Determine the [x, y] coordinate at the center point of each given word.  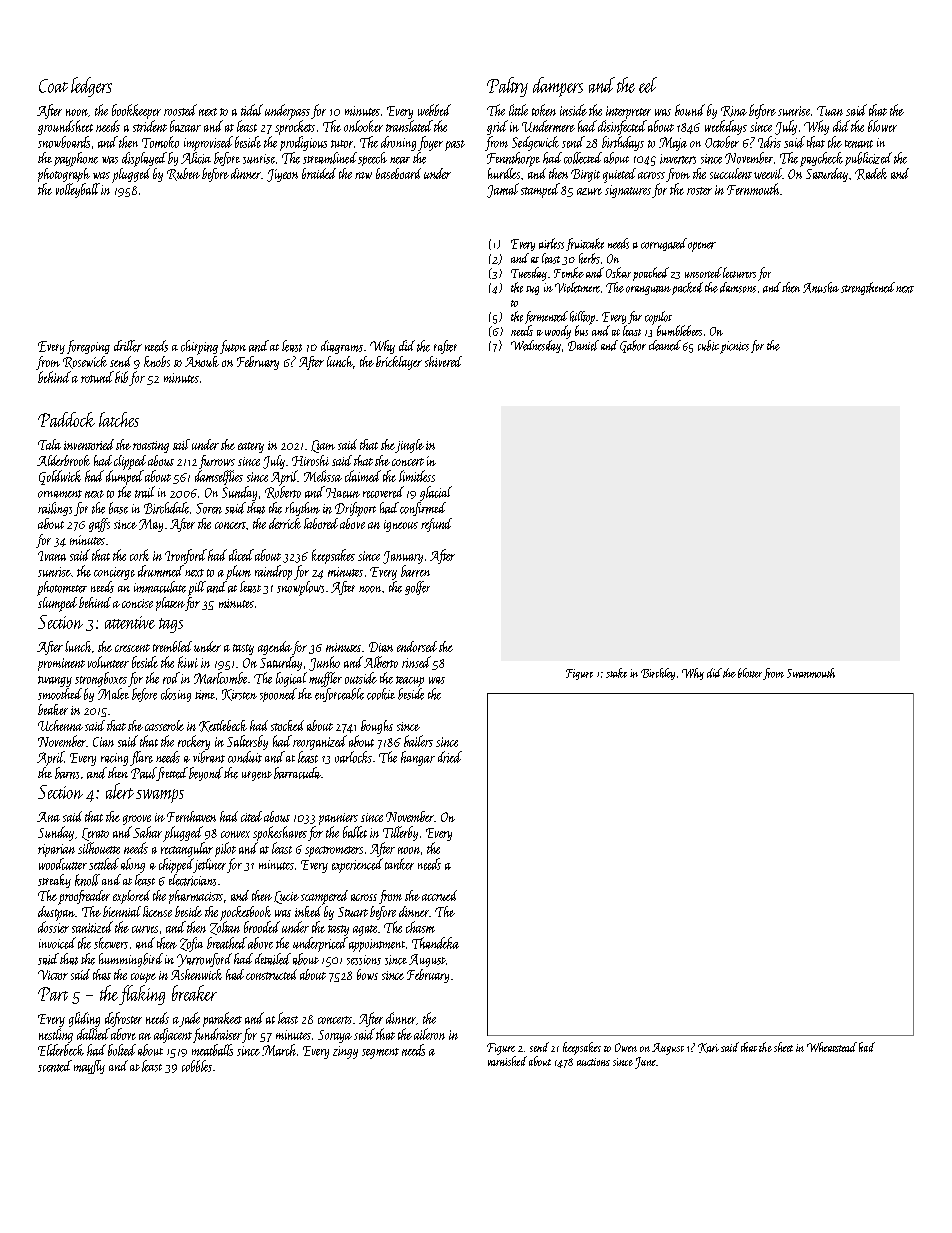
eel [648, 85]
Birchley [658, 674]
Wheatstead [832, 1047]
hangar [418, 758]
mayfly [89, 1067]
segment [380, 1053]
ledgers [91, 87]
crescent [132, 648]
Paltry [507, 87]
